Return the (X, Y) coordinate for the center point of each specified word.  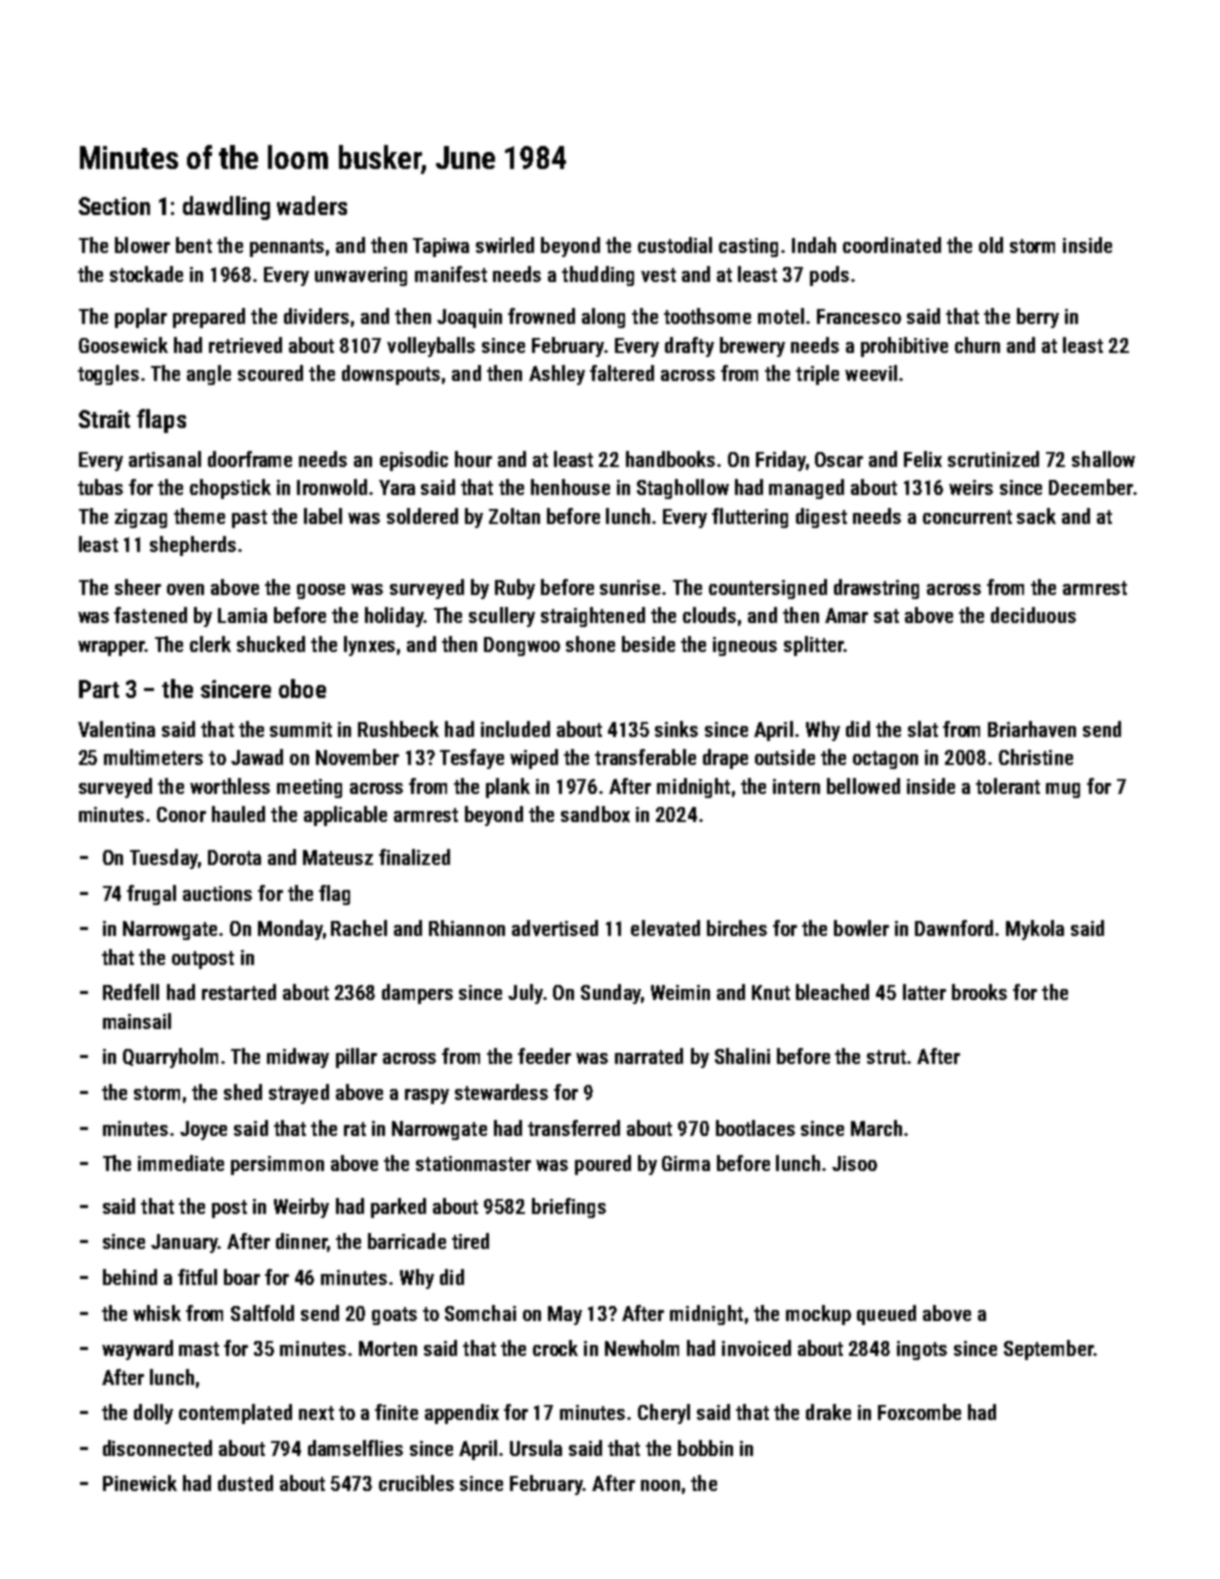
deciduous (1033, 615)
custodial (675, 245)
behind (130, 1277)
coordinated (892, 245)
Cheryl (664, 1414)
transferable (645, 757)
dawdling (226, 208)
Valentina (116, 729)
